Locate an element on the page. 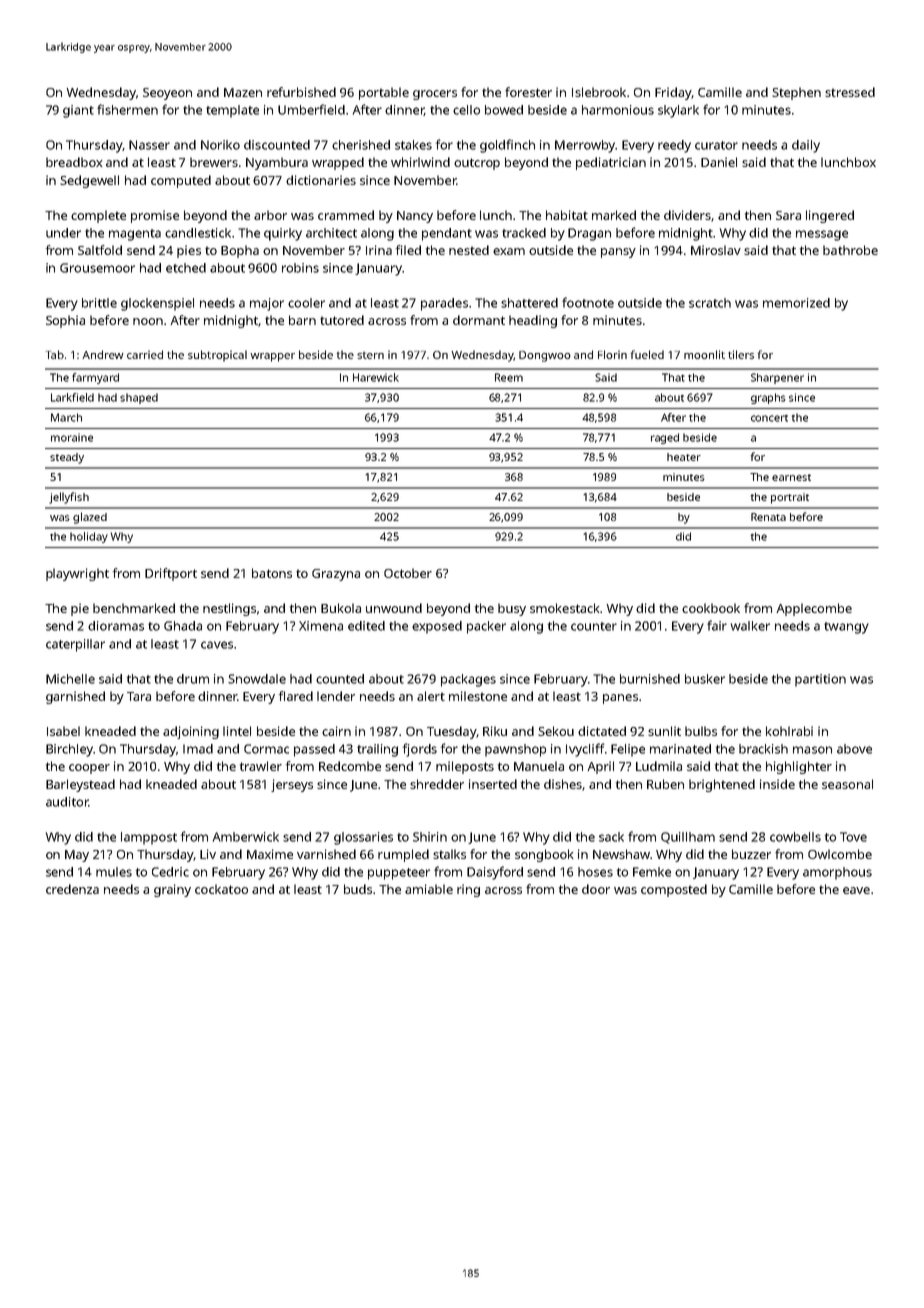 Image resolution: width=924 pixels, height=1308 pixels. playwright is located at coordinates (77, 574).
